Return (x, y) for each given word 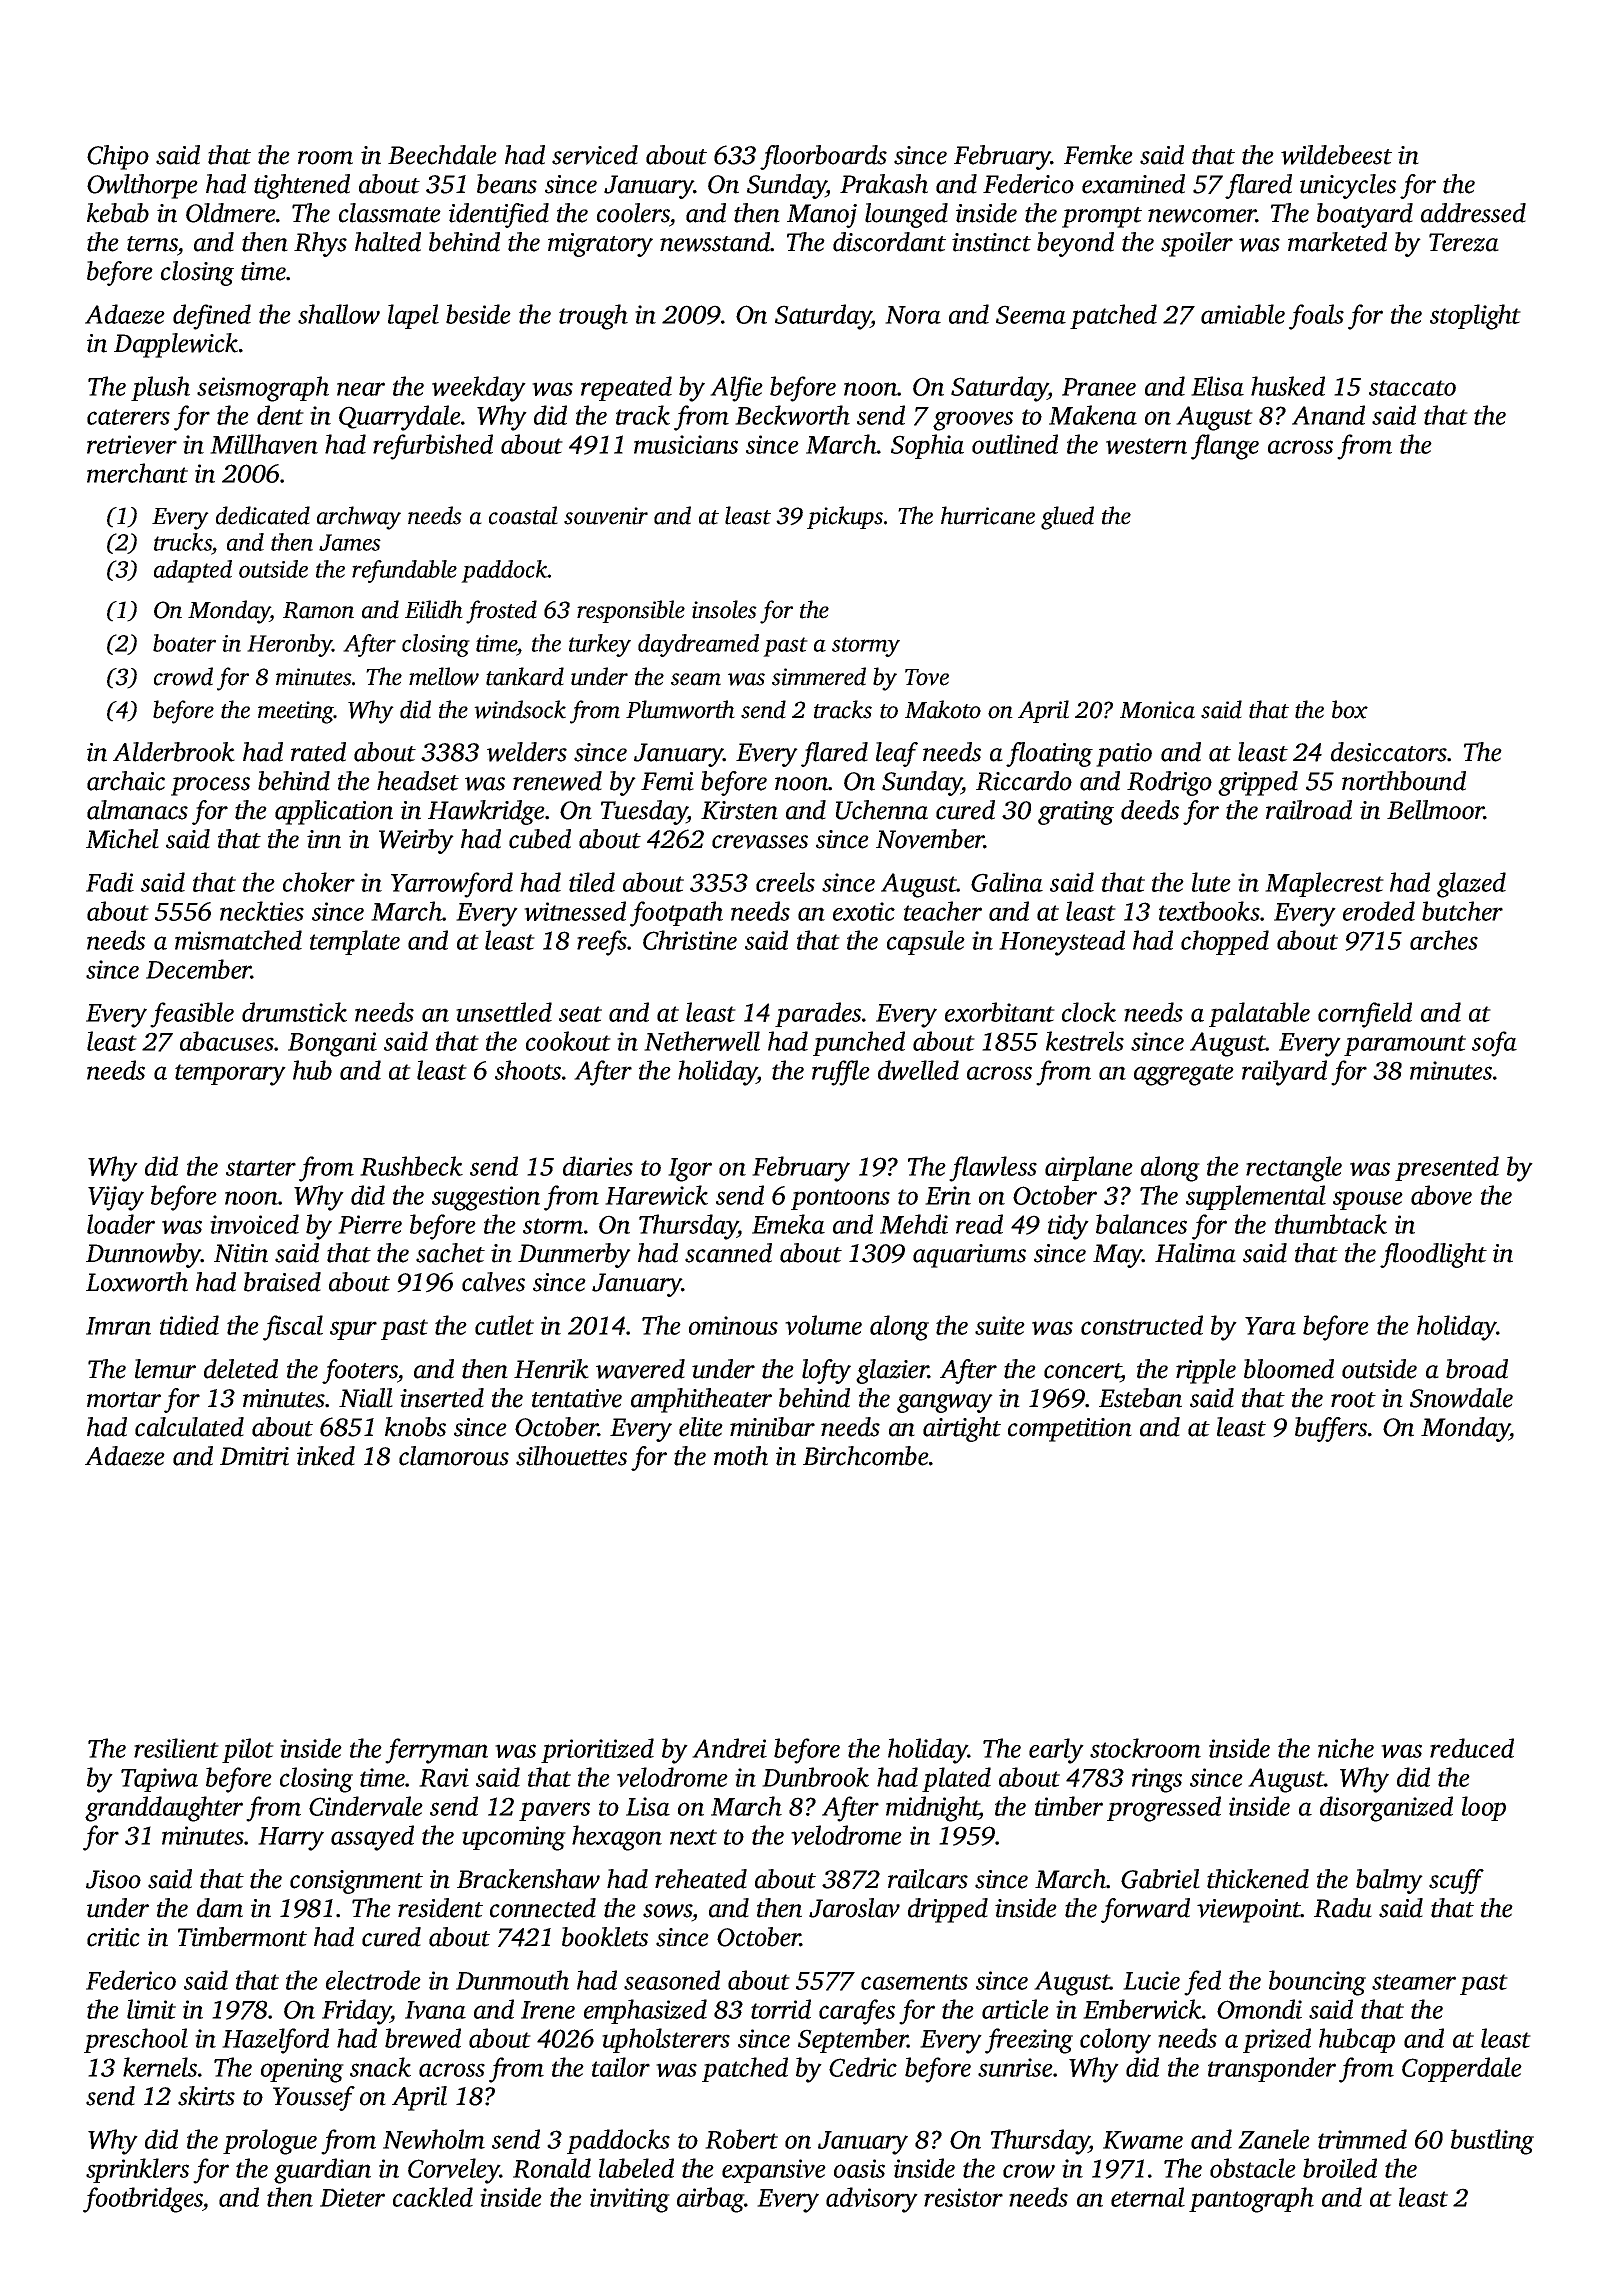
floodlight (1433, 1255)
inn (324, 839)
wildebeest (1336, 155)
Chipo (118, 157)
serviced (595, 155)
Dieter (352, 2197)
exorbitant (1000, 1012)
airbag (711, 2200)
